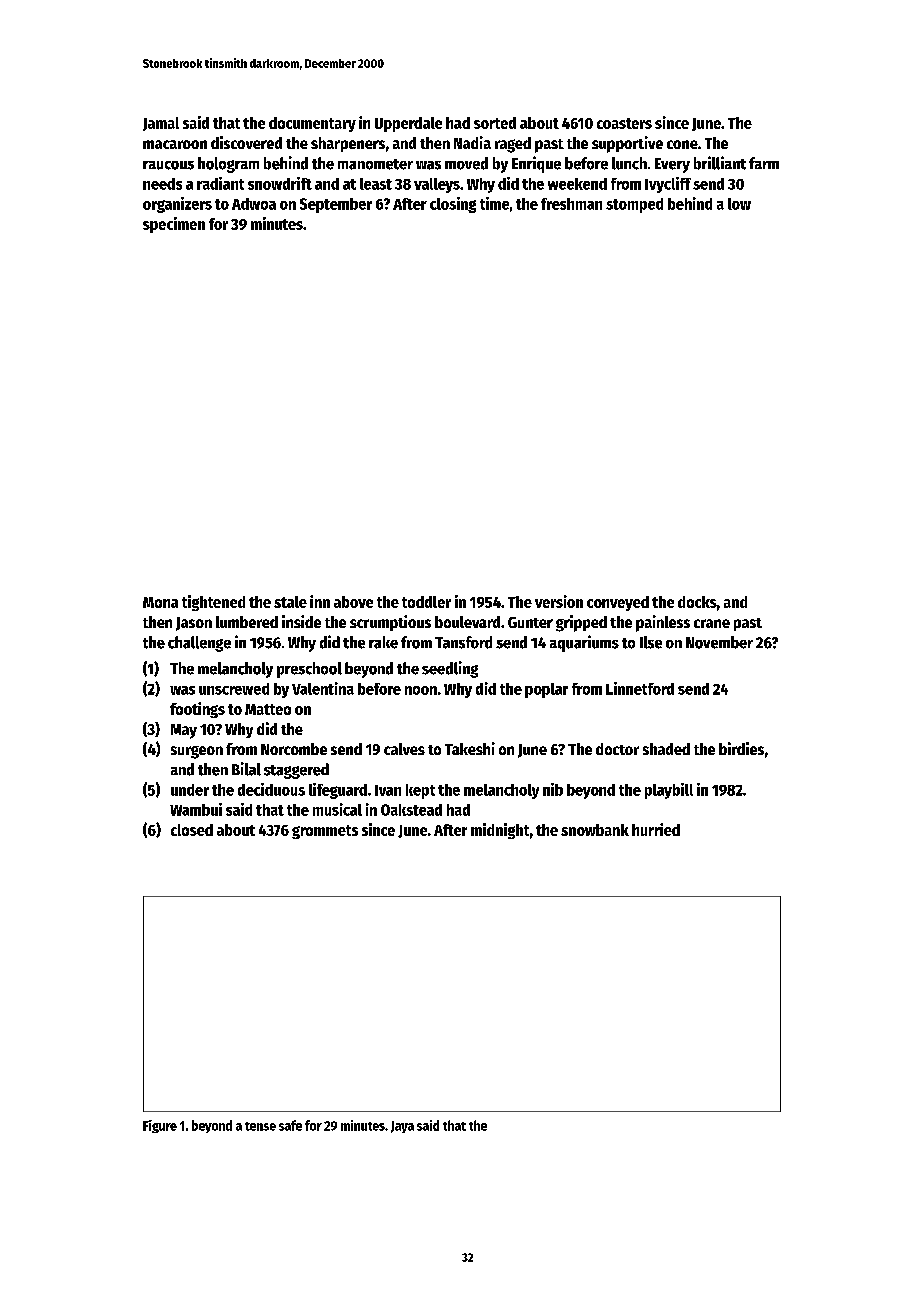 Image resolution: width=924 pixels, height=1314 pixels. Describe the element at coordinates (739, 204) in the screenshot. I see `low` at that location.
